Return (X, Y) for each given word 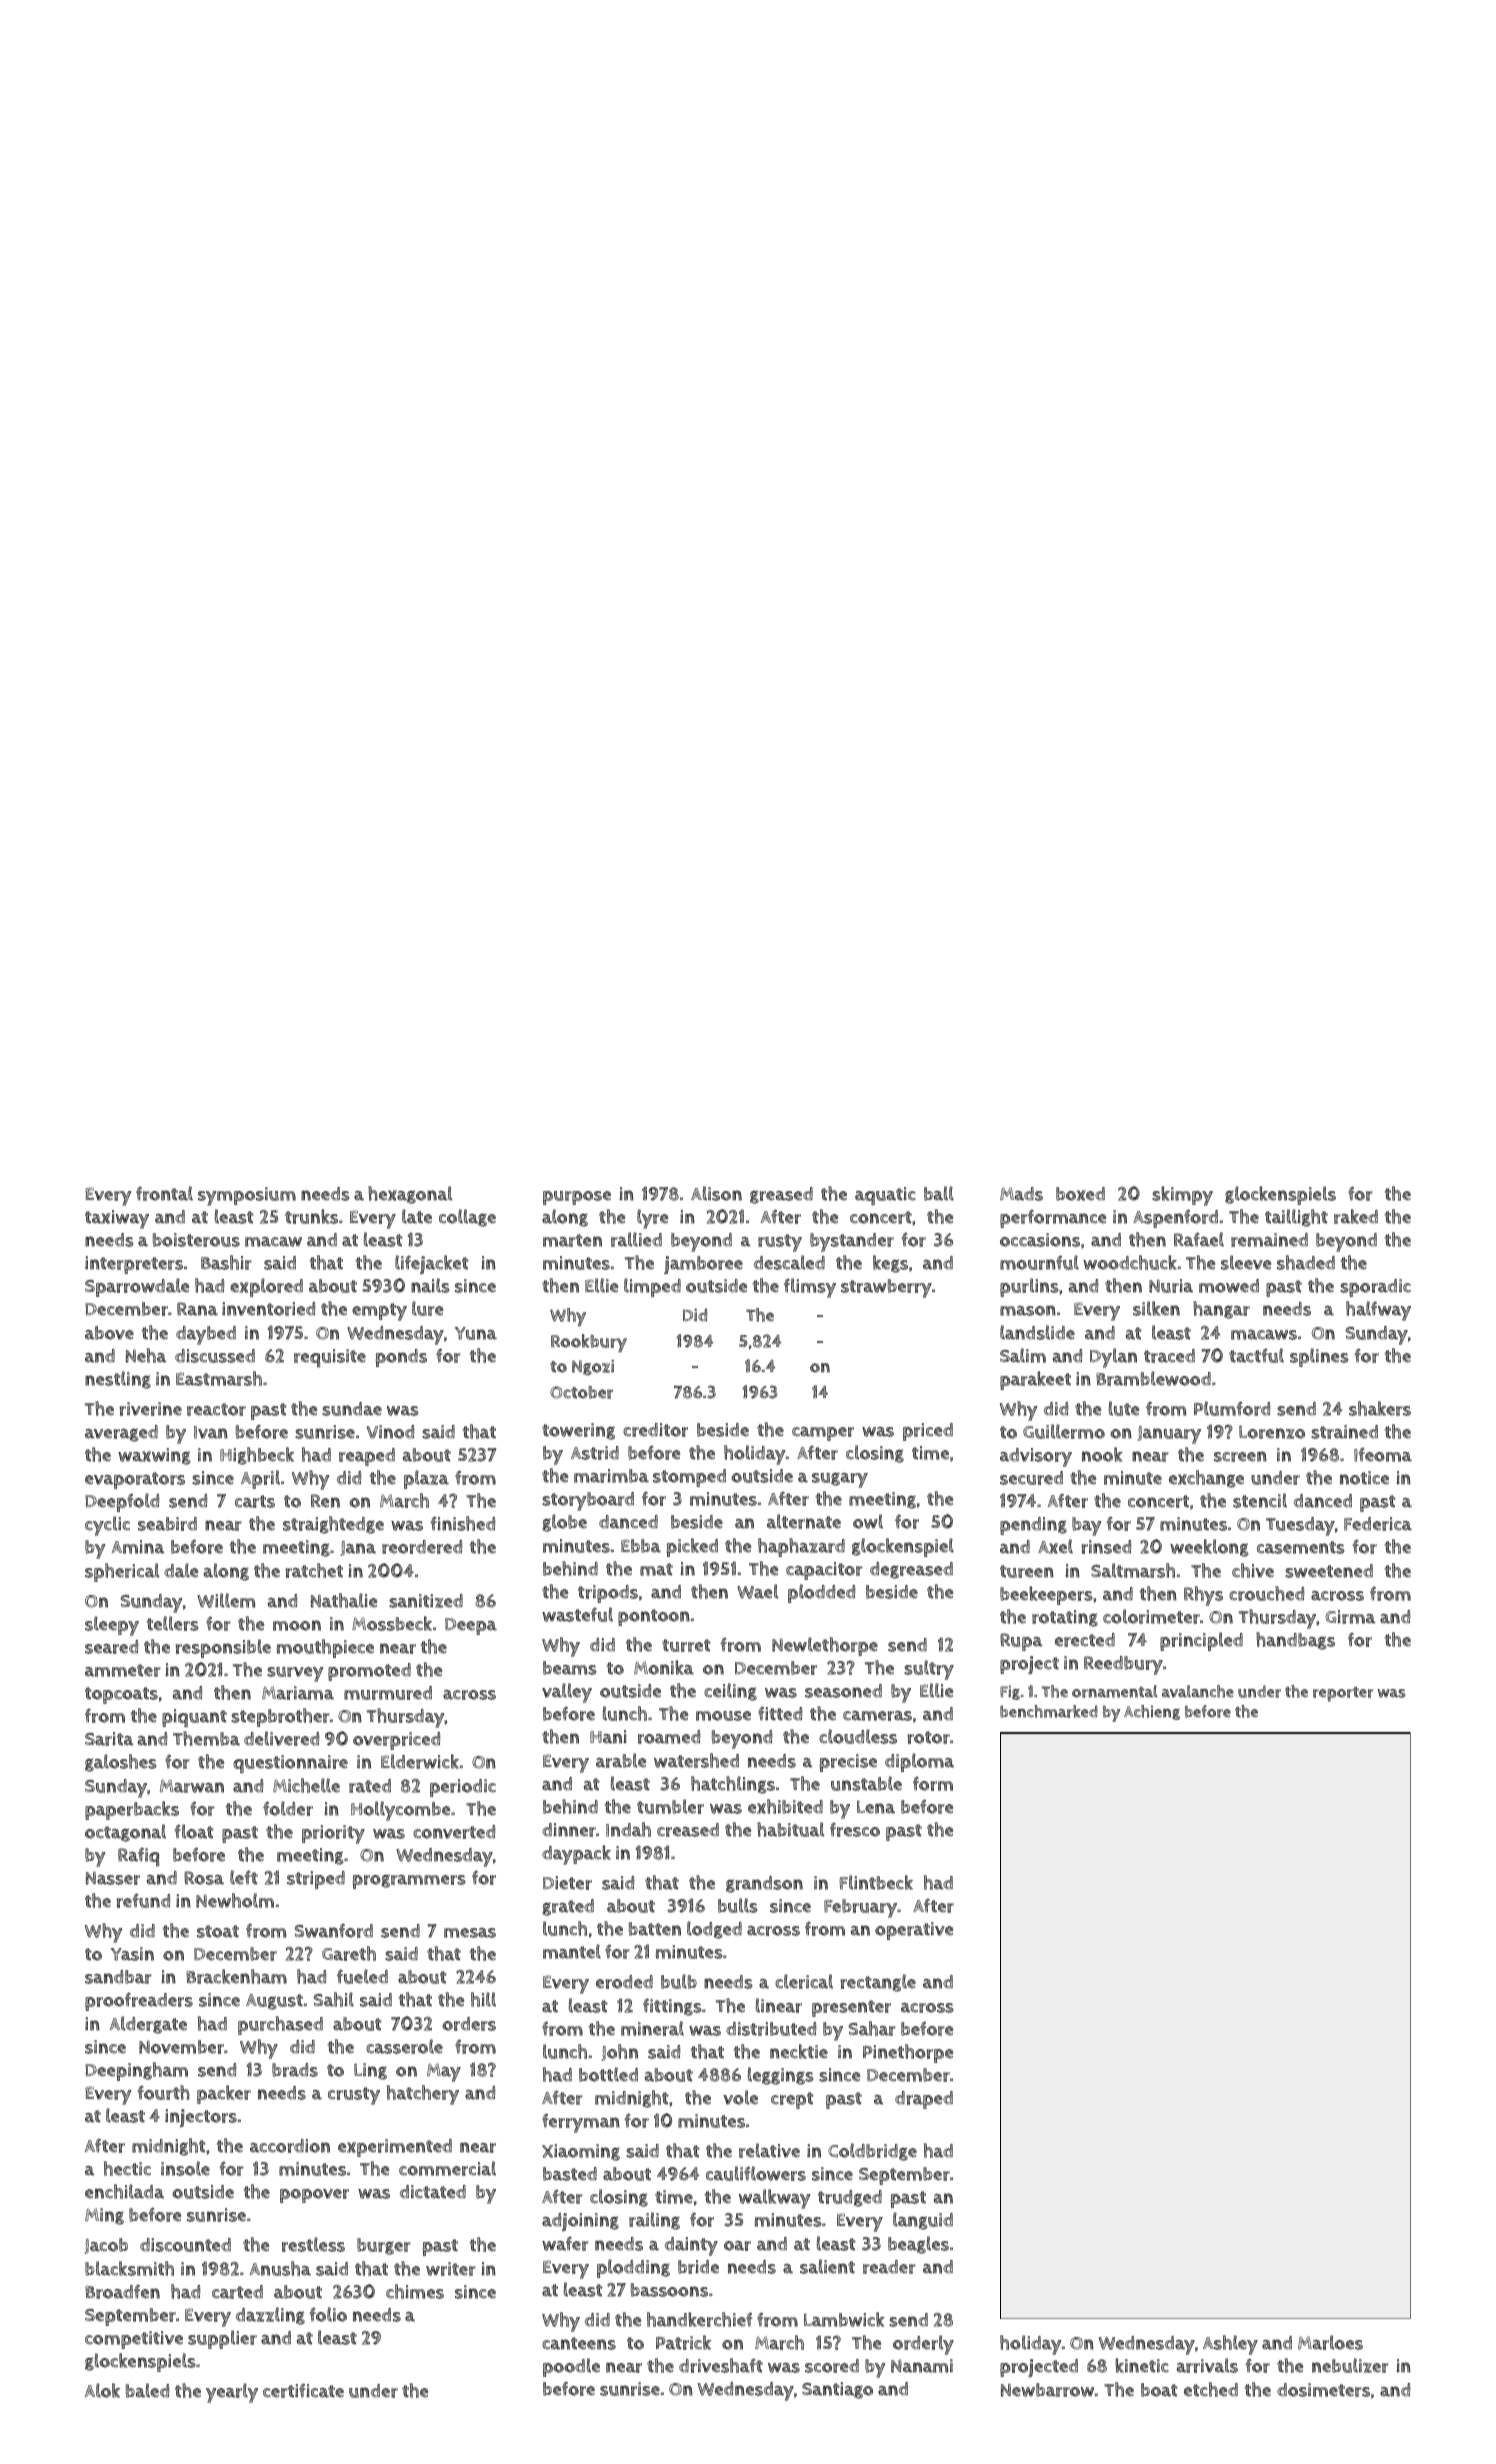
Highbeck (257, 1456)
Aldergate (148, 2025)
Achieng (1152, 1712)
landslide (1037, 1332)
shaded (1306, 1262)
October (581, 1392)
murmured (388, 1693)
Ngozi (593, 1367)
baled (147, 2390)
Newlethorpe (825, 1646)
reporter (1343, 1694)
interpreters (134, 1265)
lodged (714, 1930)
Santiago (837, 2390)
